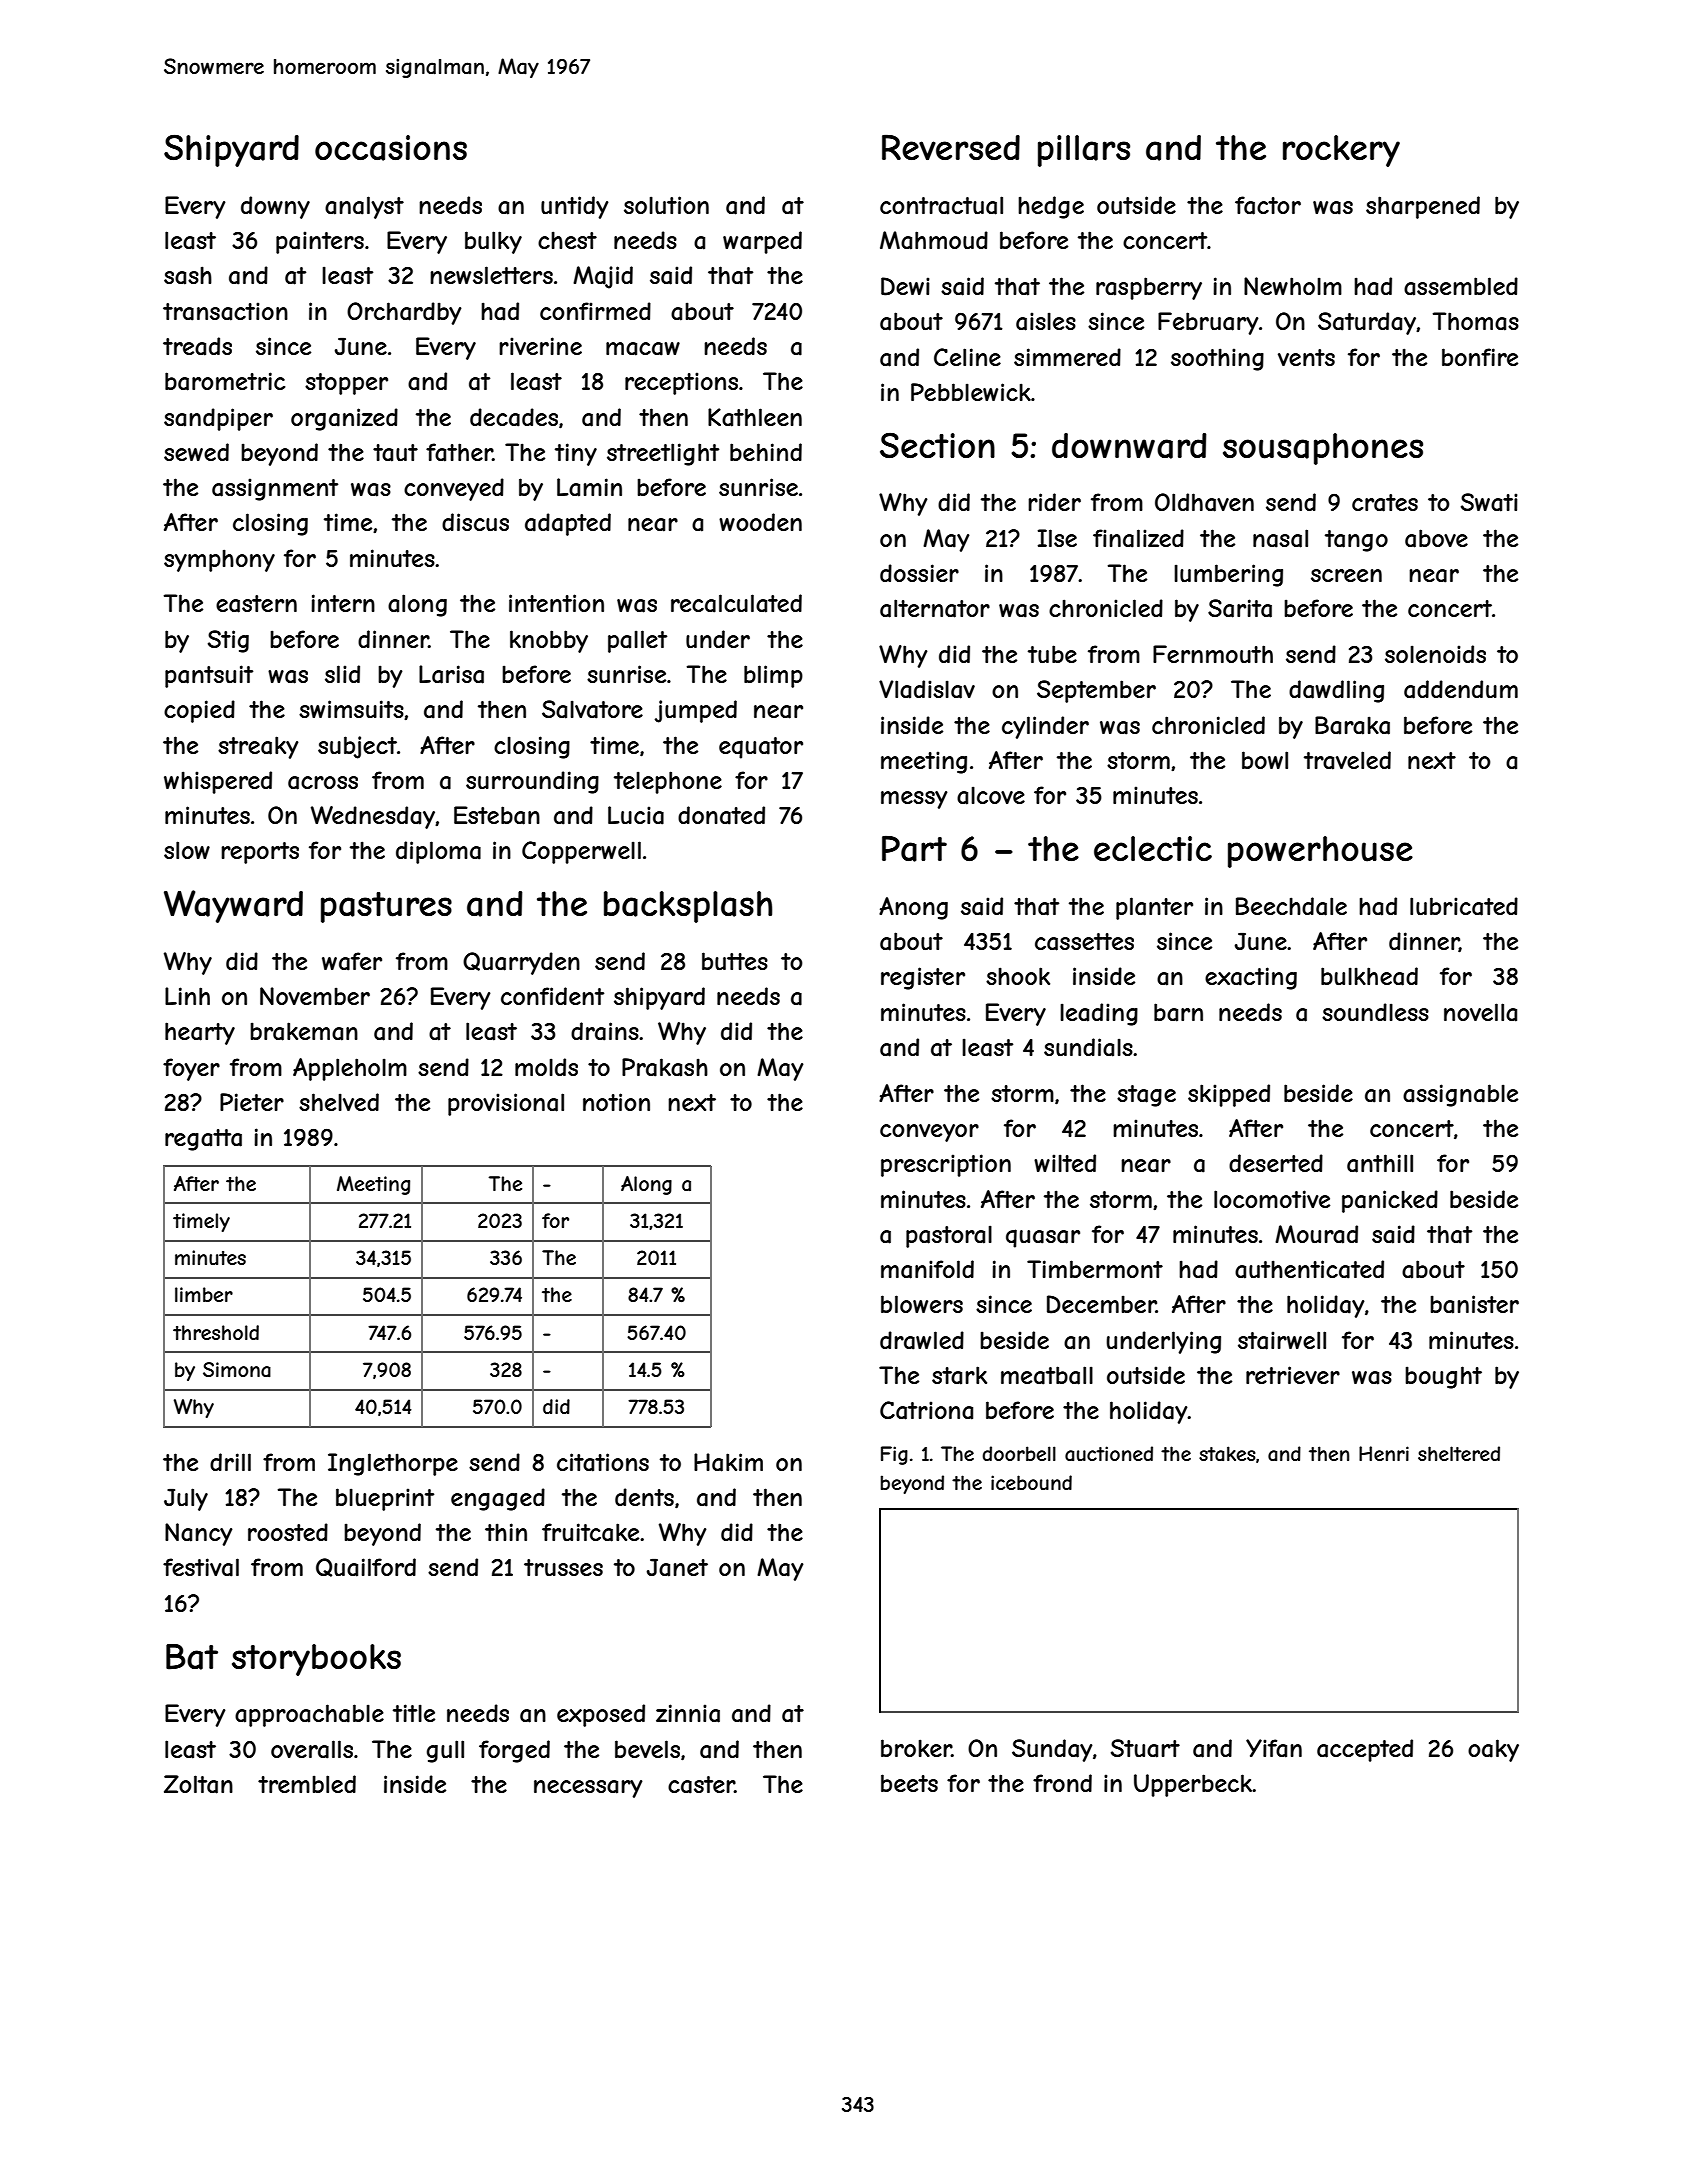 The width and height of the screenshot is (1683, 2178). What do you see at coordinates (914, 800) in the screenshot?
I see `messy` at bounding box center [914, 800].
